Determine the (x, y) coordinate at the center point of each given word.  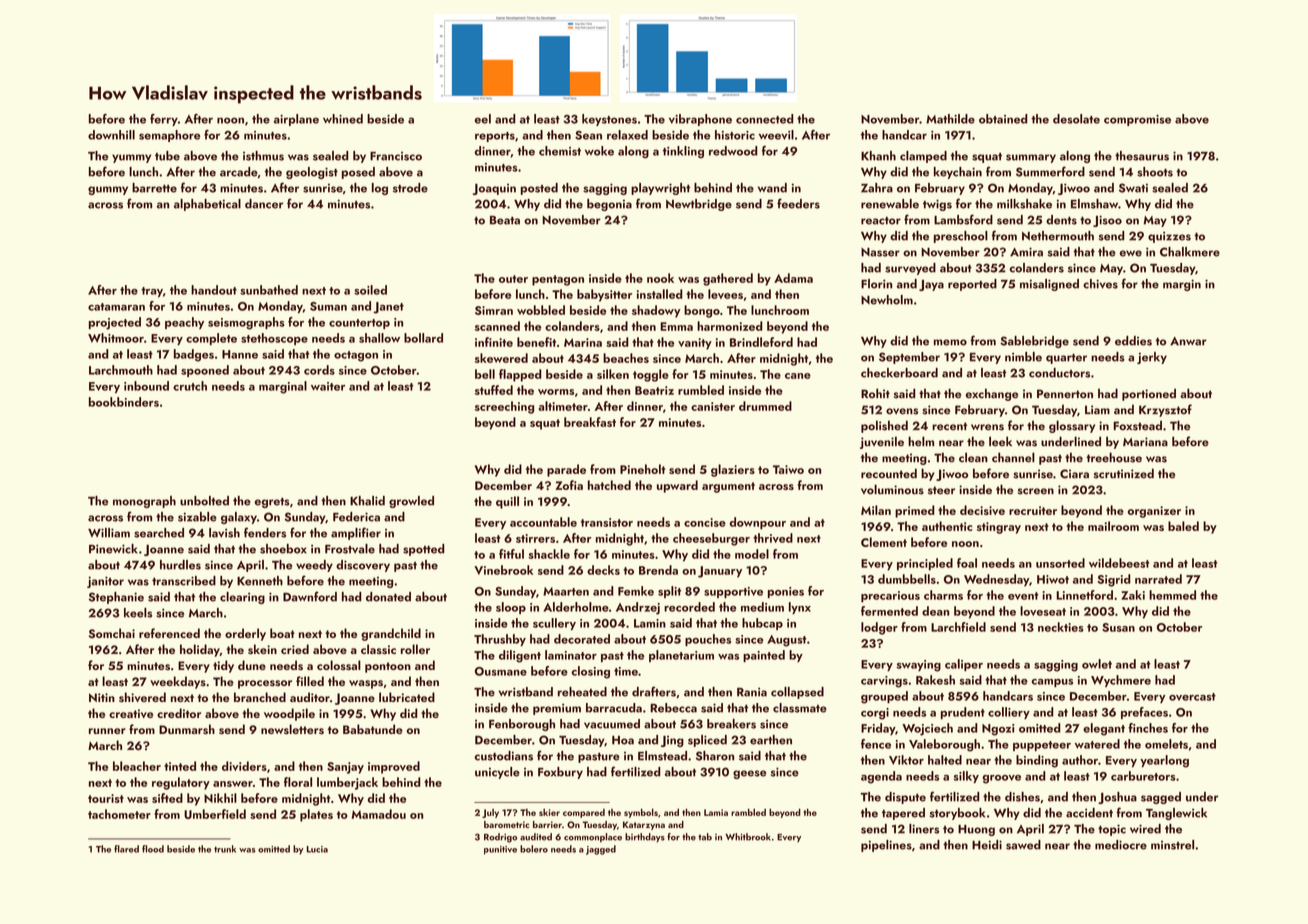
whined (343, 119)
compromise (1137, 120)
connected (765, 119)
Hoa (623, 740)
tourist (106, 798)
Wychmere (1121, 681)
